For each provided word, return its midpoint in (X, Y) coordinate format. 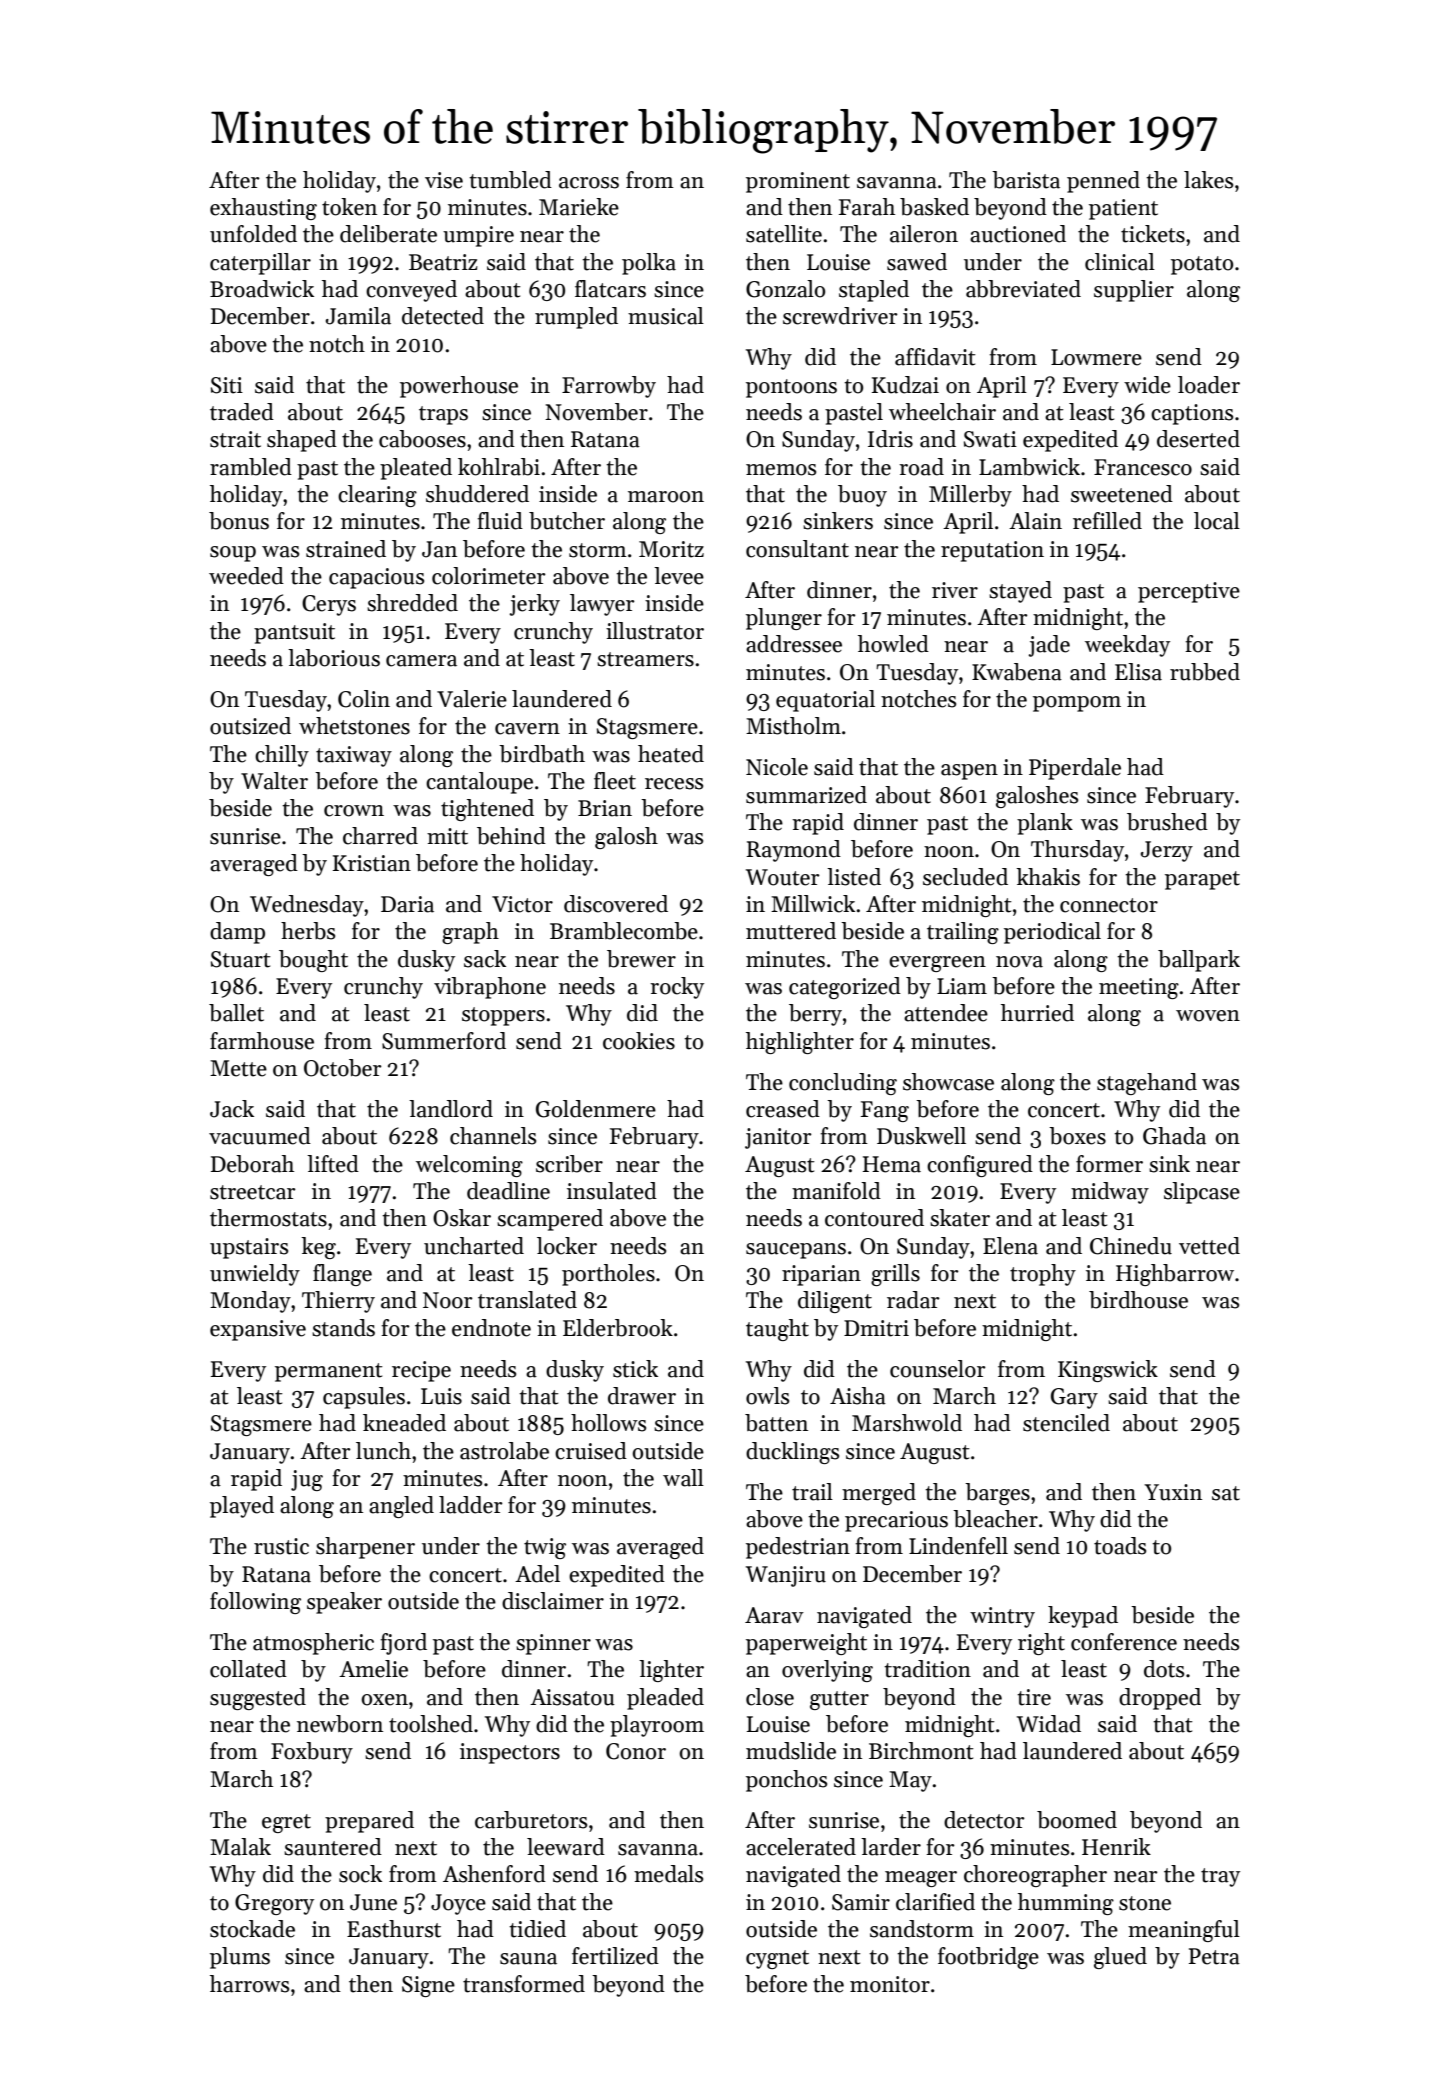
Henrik (1116, 1847)
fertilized (615, 1956)
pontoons (791, 388)
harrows (249, 1984)
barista (1026, 180)
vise (444, 180)
